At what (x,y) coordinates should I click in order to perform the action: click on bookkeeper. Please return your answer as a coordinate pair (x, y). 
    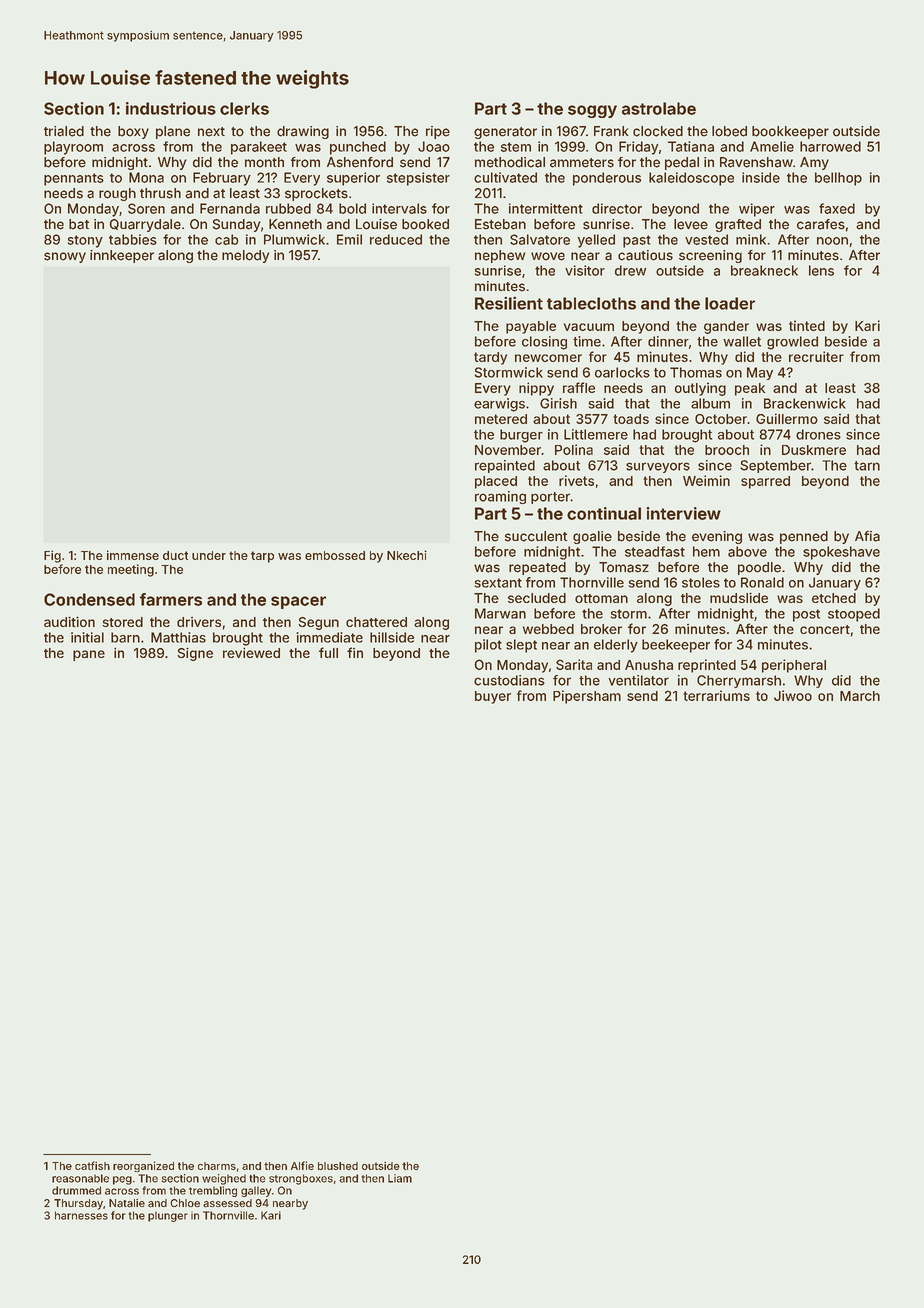
    Looking at the image, I should click on (790, 132).
